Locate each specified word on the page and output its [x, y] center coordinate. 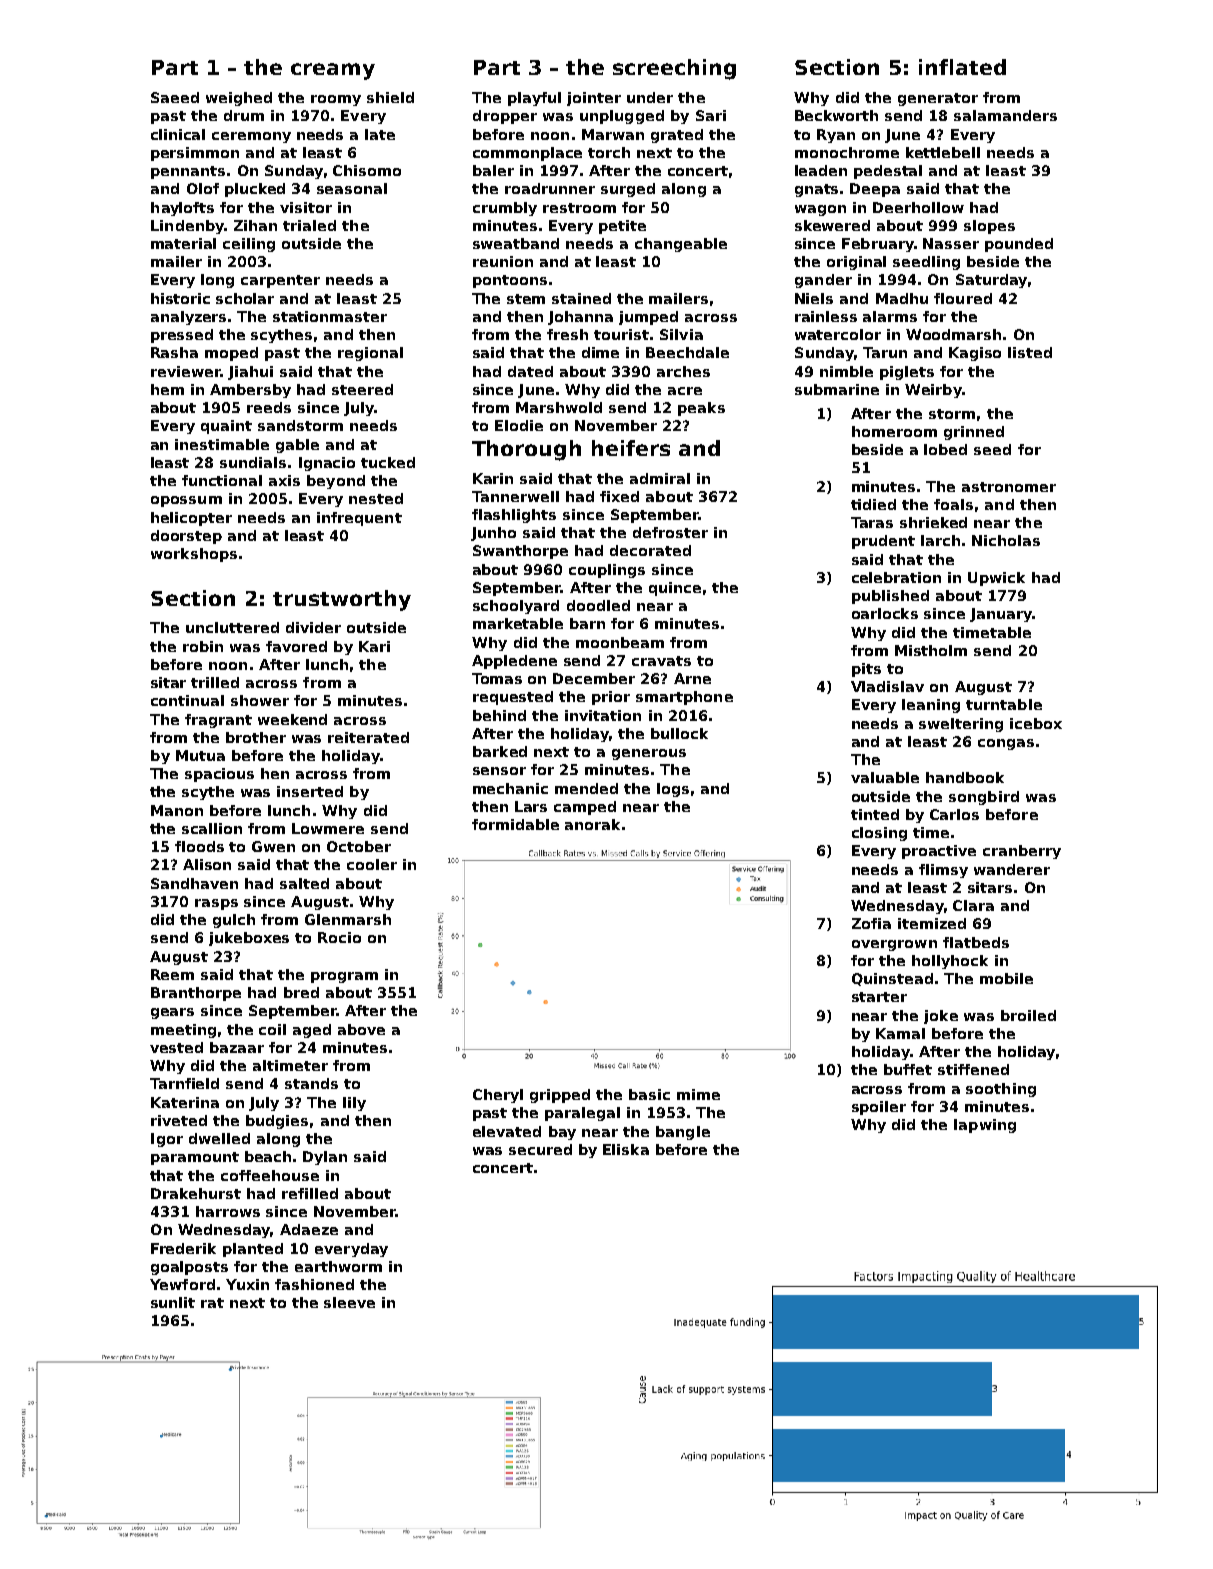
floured [963, 298]
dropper [505, 117]
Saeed [175, 97]
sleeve [349, 1302]
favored [296, 646]
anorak [592, 824]
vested [176, 1047]
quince [675, 589]
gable [297, 446]
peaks [701, 409]
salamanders [1005, 115]
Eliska [626, 1149]
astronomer [1009, 487]
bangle [683, 1133]
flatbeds [976, 942]
